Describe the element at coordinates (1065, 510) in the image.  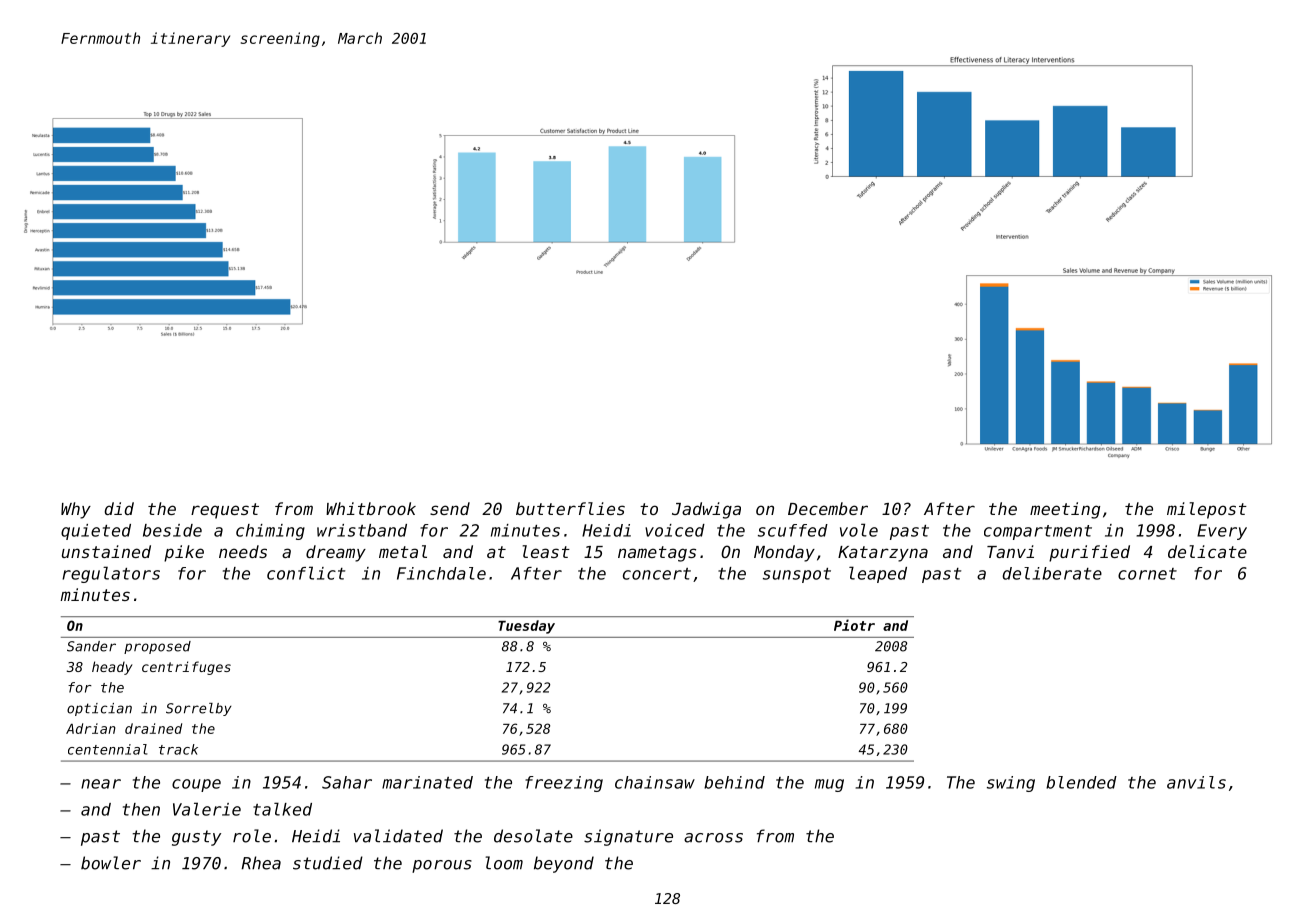
I see `meeting` at that location.
